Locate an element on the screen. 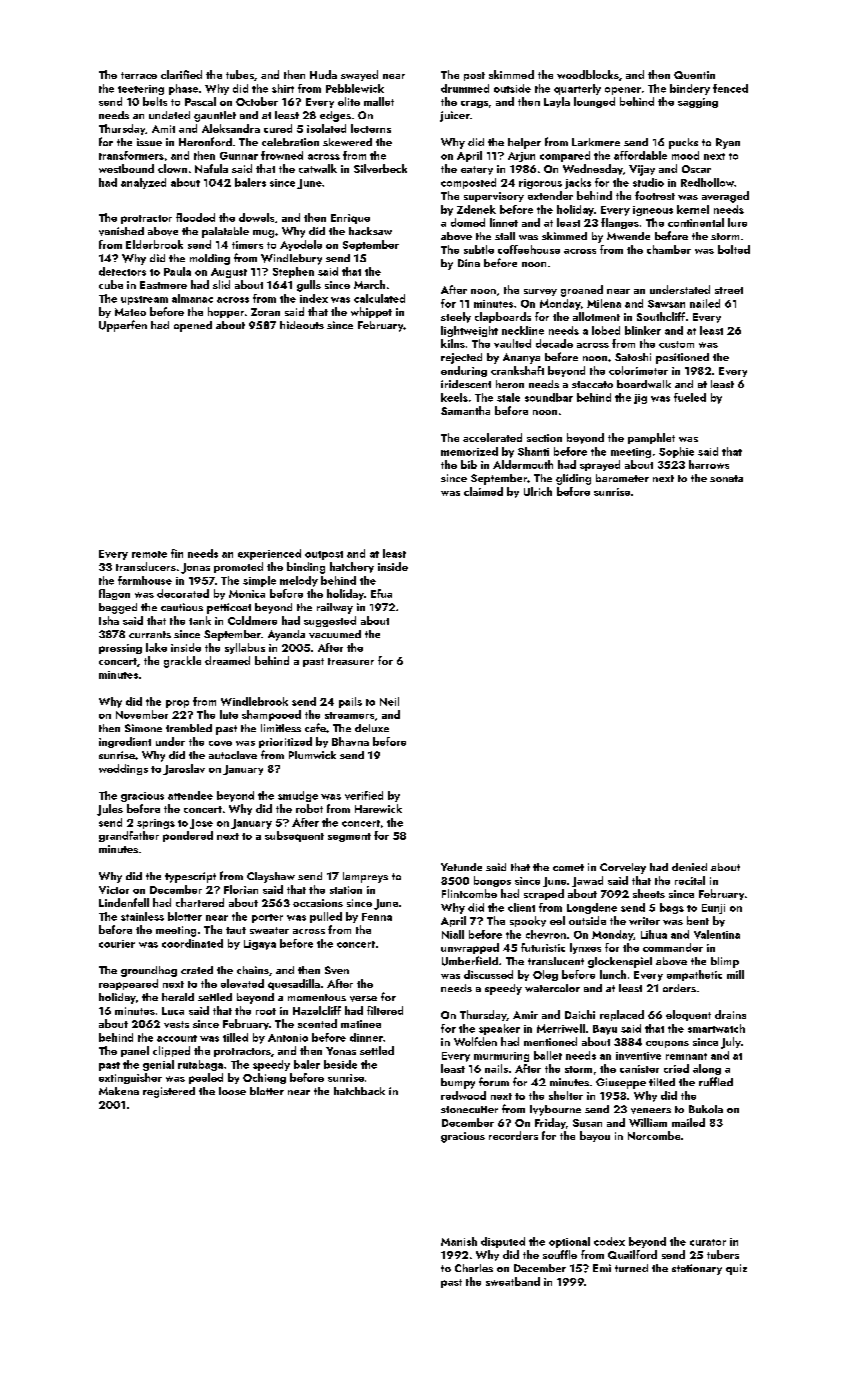 The image size is (849, 1400). juicer is located at coordinates (455, 116).
